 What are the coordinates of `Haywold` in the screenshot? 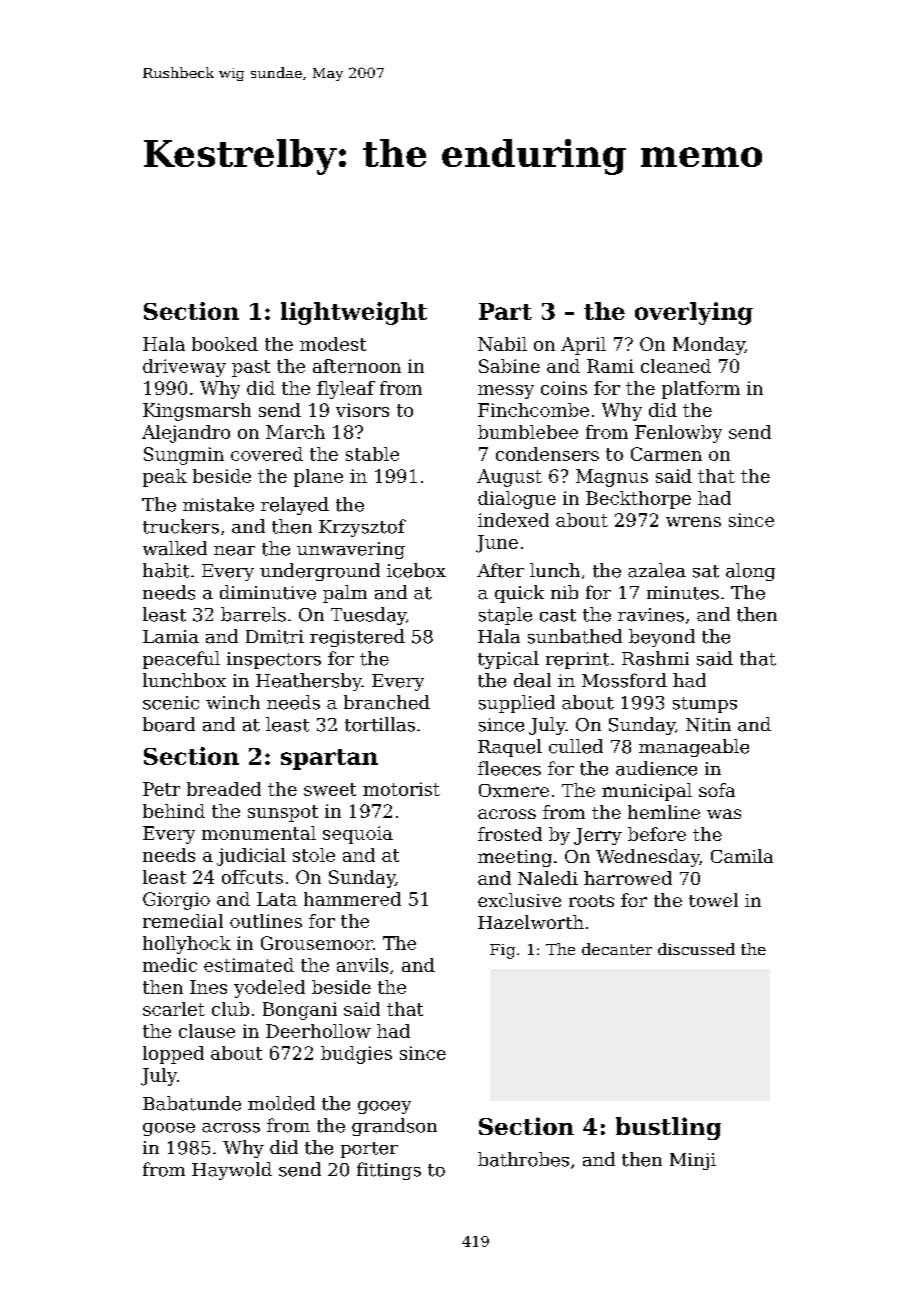 It's located at (232, 1171).
